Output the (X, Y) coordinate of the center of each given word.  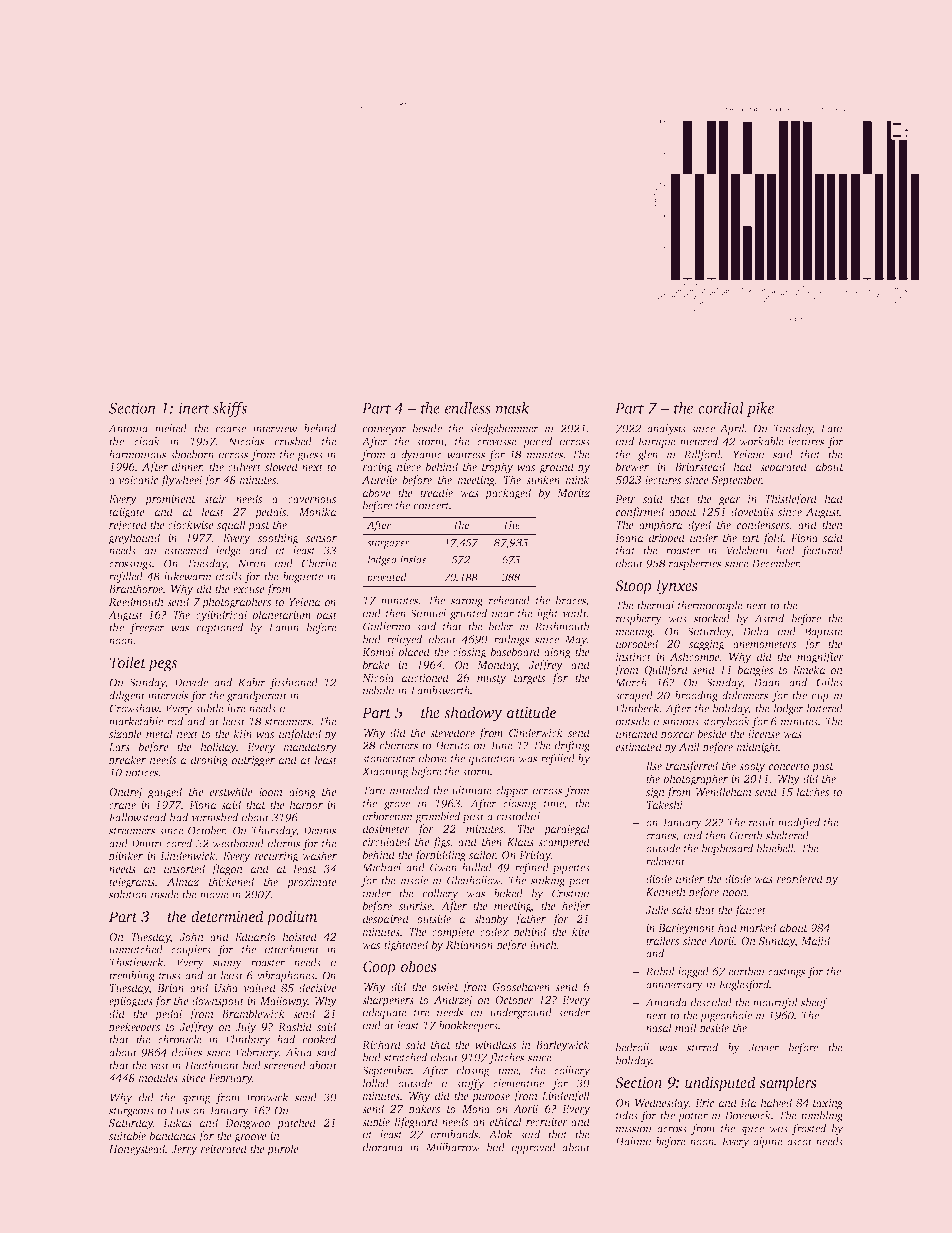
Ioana (629, 538)
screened (285, 1065)
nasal (659, 1027)
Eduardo (255, 936)
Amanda (666, 1002)
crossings (130, 564)
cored (179, 843)
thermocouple (710, 606)
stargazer (388, 544)
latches (813, 791)
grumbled (437, 817)
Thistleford (791, 500)
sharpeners (388, 1001)
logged (693, 972)
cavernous (312, 500)
